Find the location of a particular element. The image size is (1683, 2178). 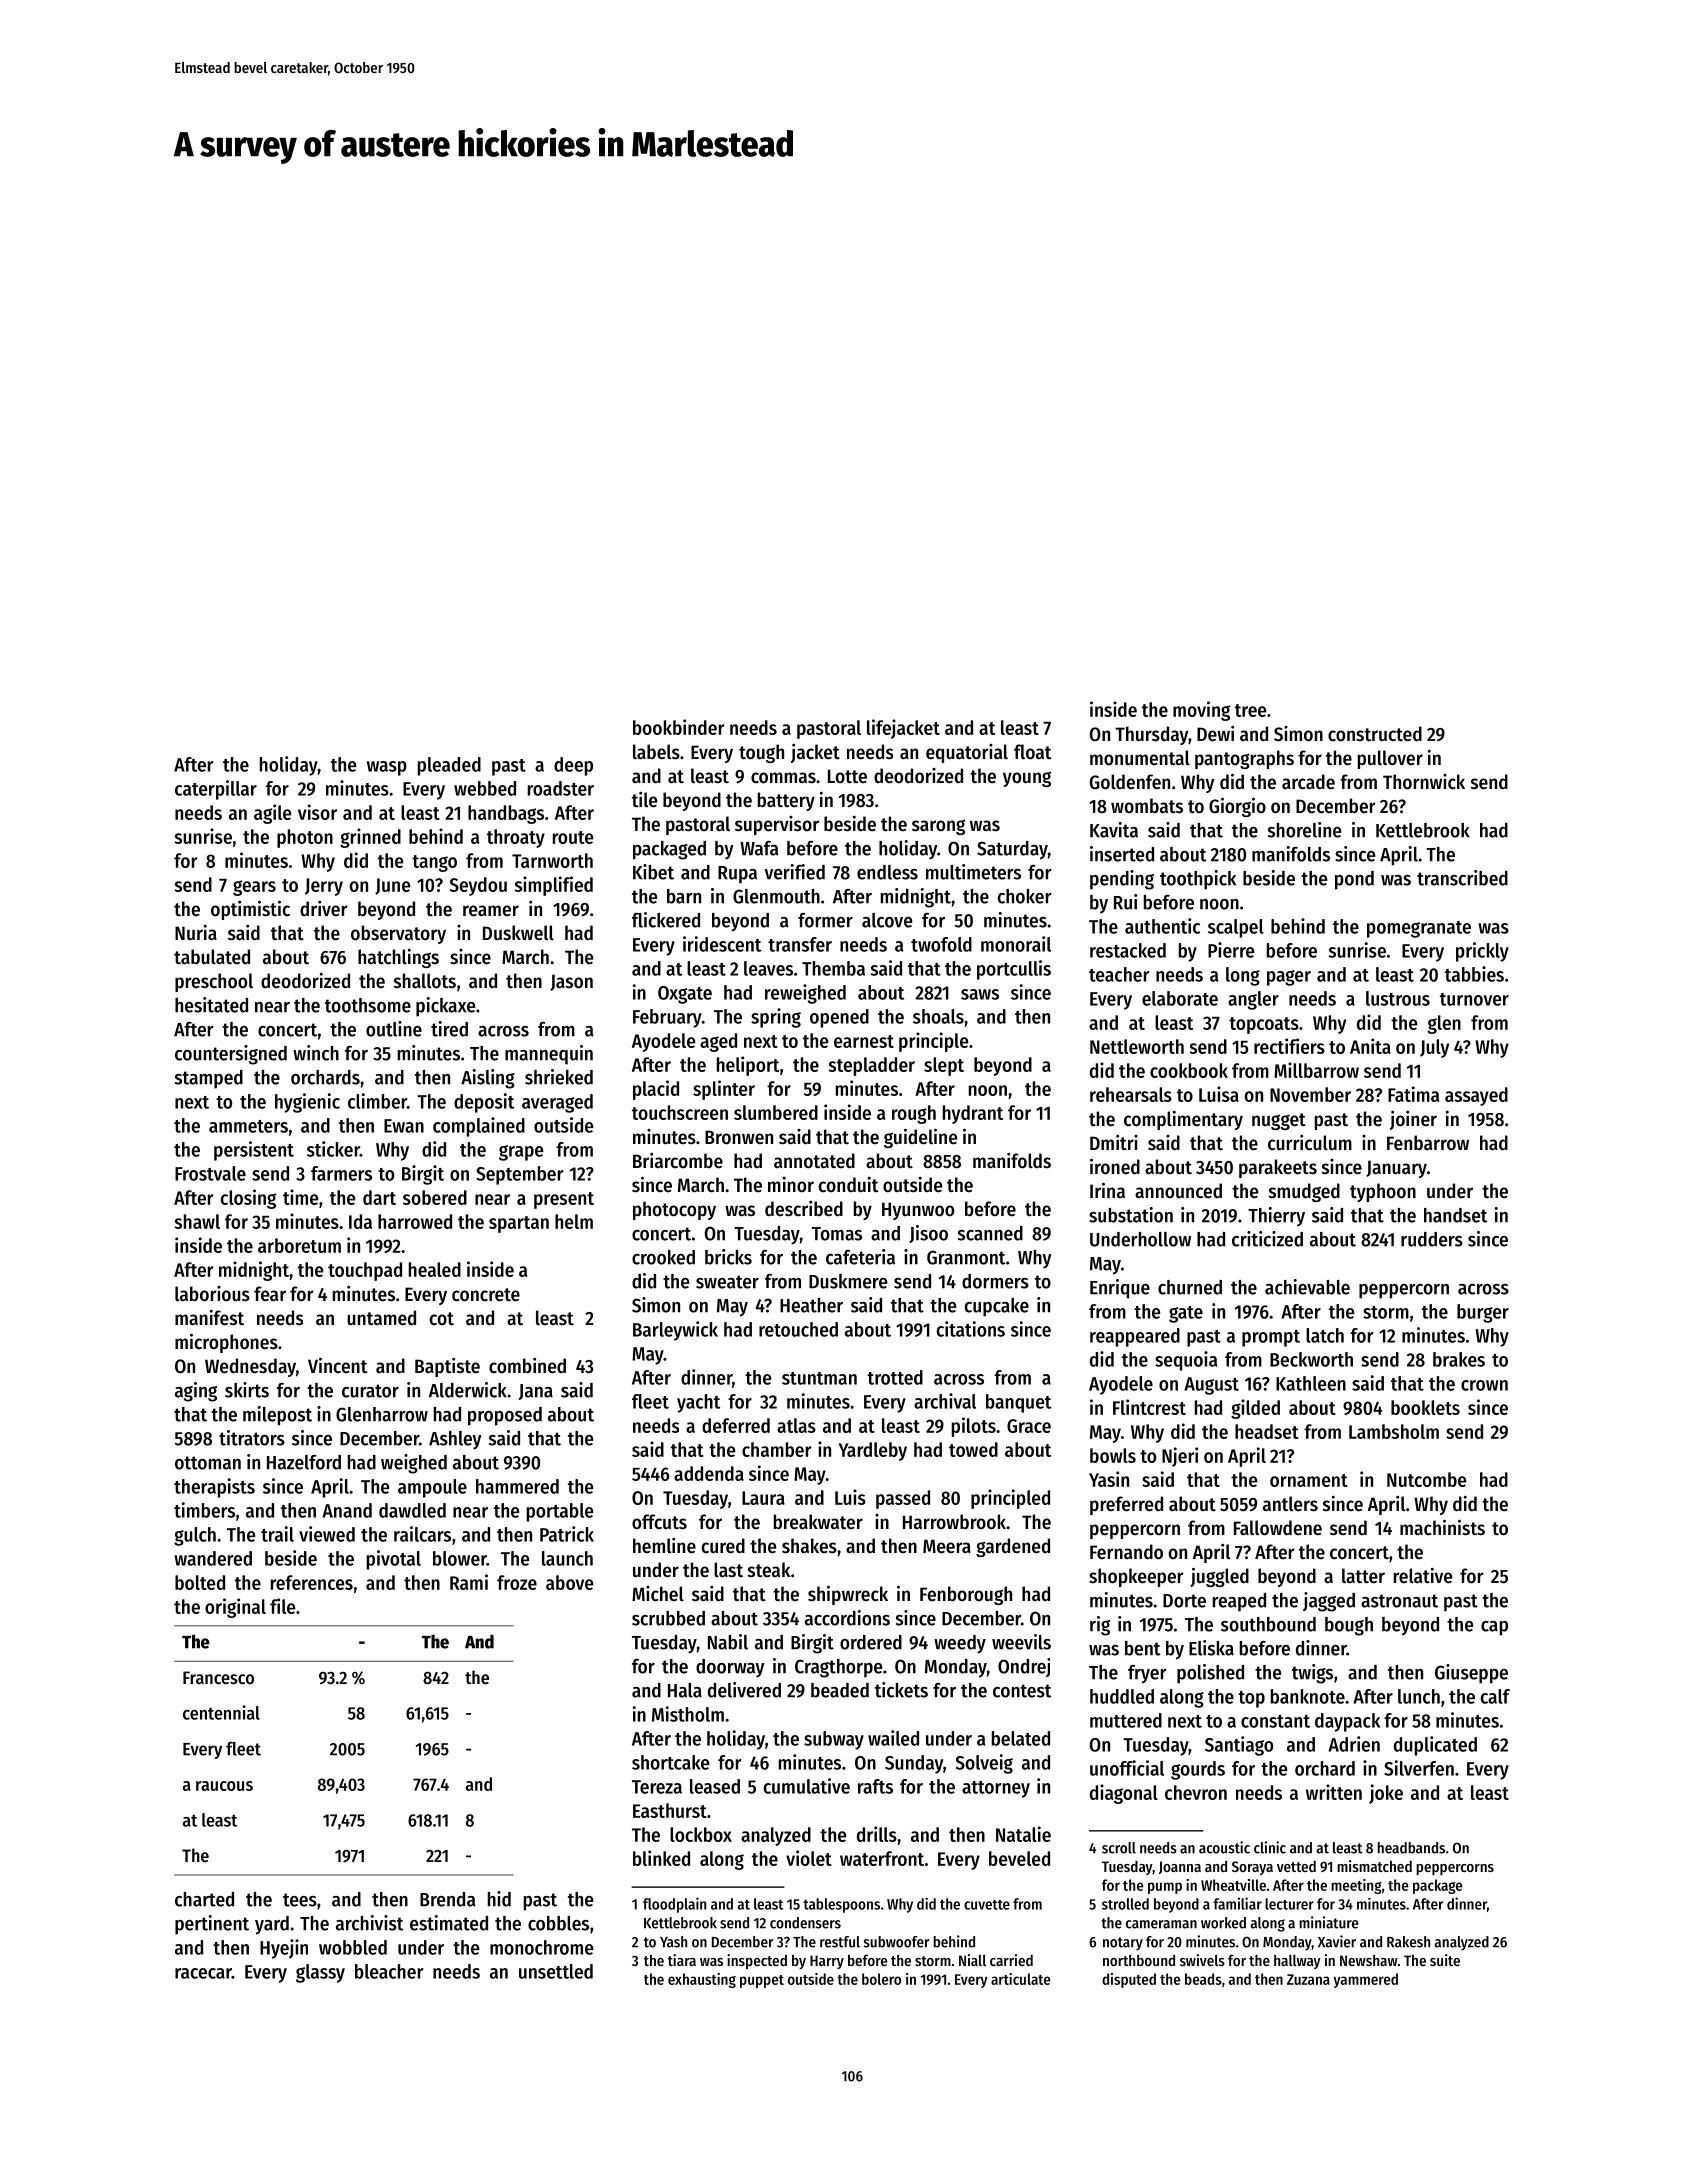

Adrien is located at coordinates (1354, 1744).
